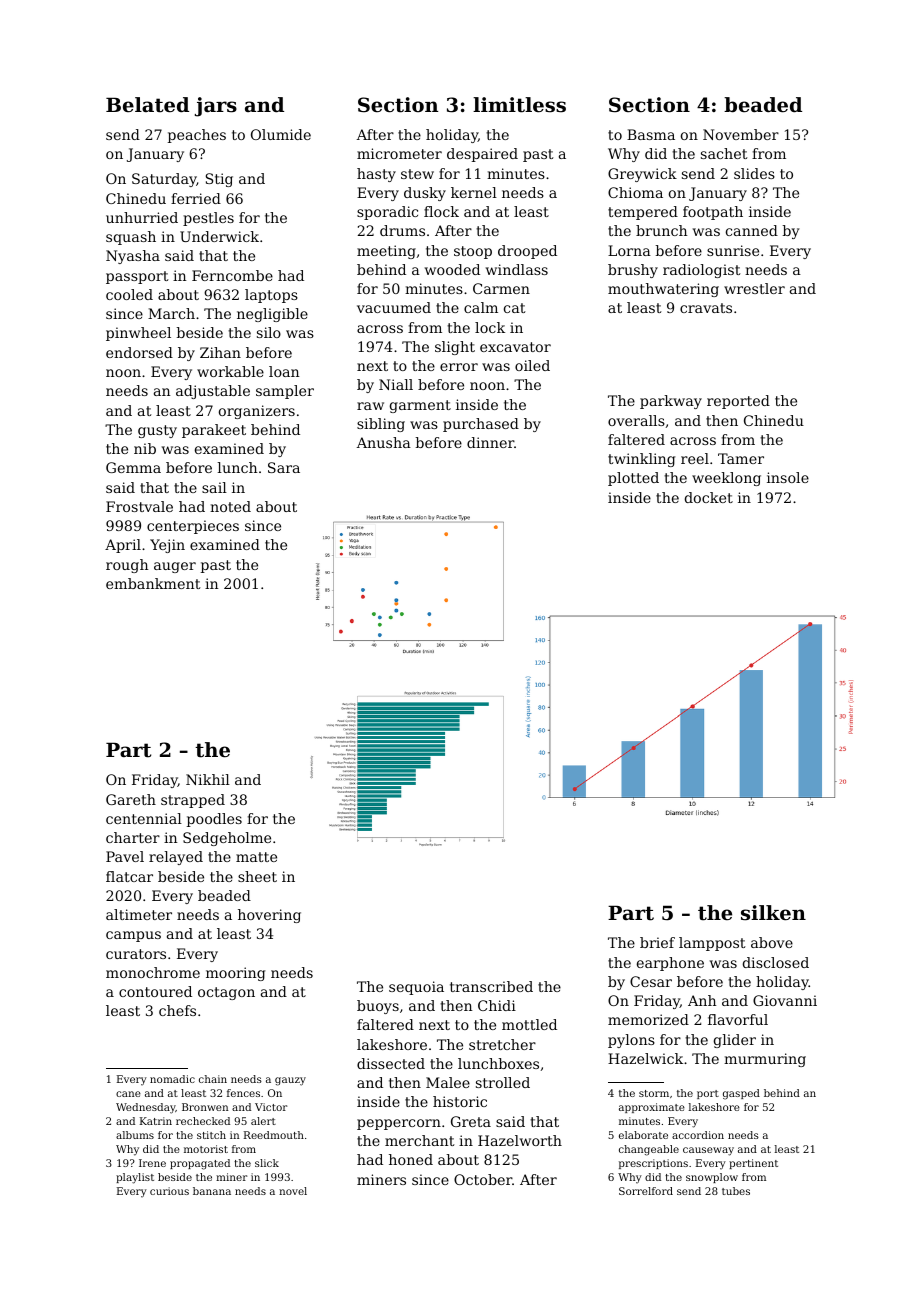  I want to click on cane, so click(128, 1094).
